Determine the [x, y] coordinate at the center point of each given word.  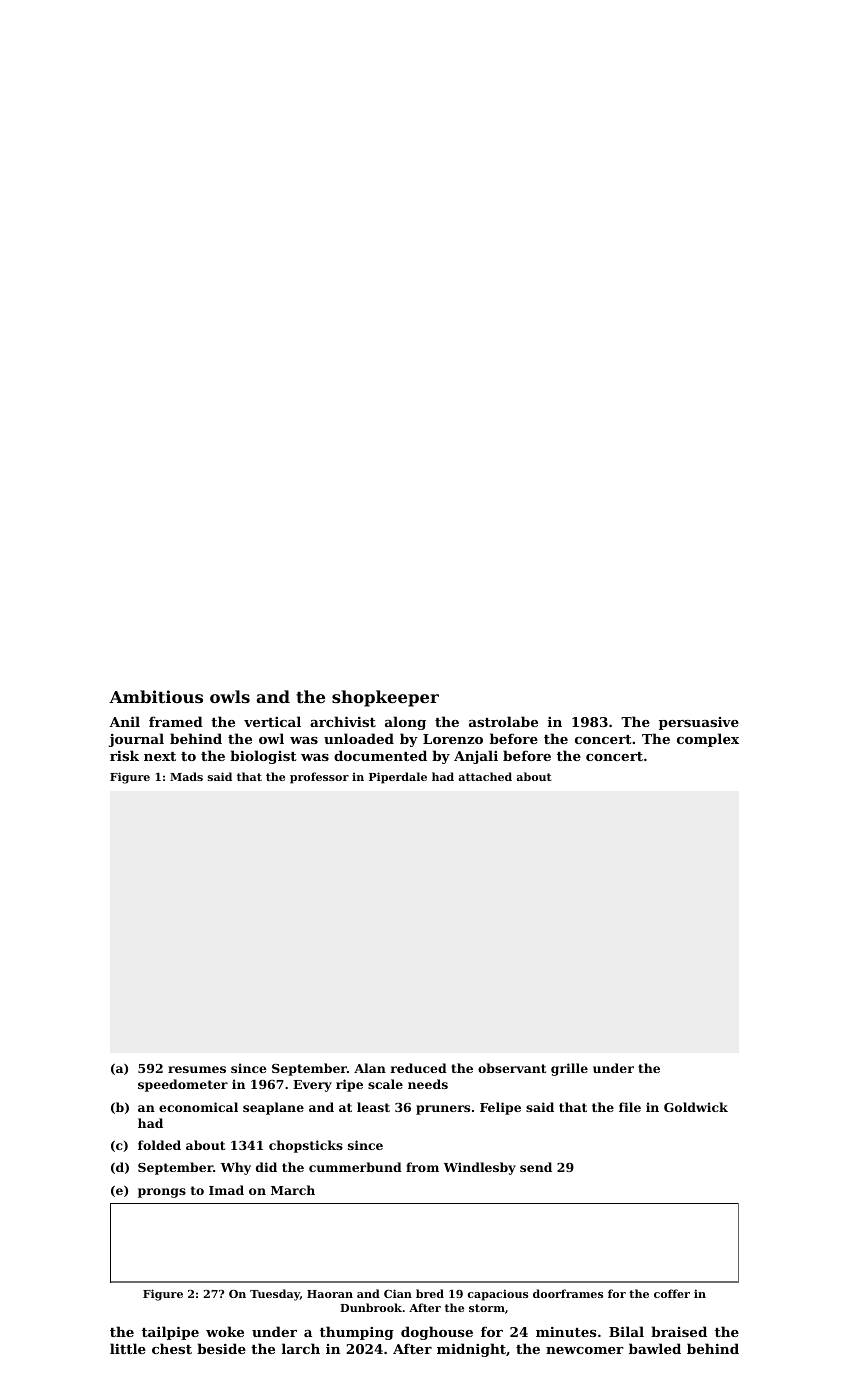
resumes [197, 1069]
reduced [419, 1068]
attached [485, 776]
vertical [272, 721]
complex [708, 740]
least [373, 1107]
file [630, 1107]
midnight [471, 1350]
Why [236, 1168]
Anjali [476, 757]
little [128, 1348]
